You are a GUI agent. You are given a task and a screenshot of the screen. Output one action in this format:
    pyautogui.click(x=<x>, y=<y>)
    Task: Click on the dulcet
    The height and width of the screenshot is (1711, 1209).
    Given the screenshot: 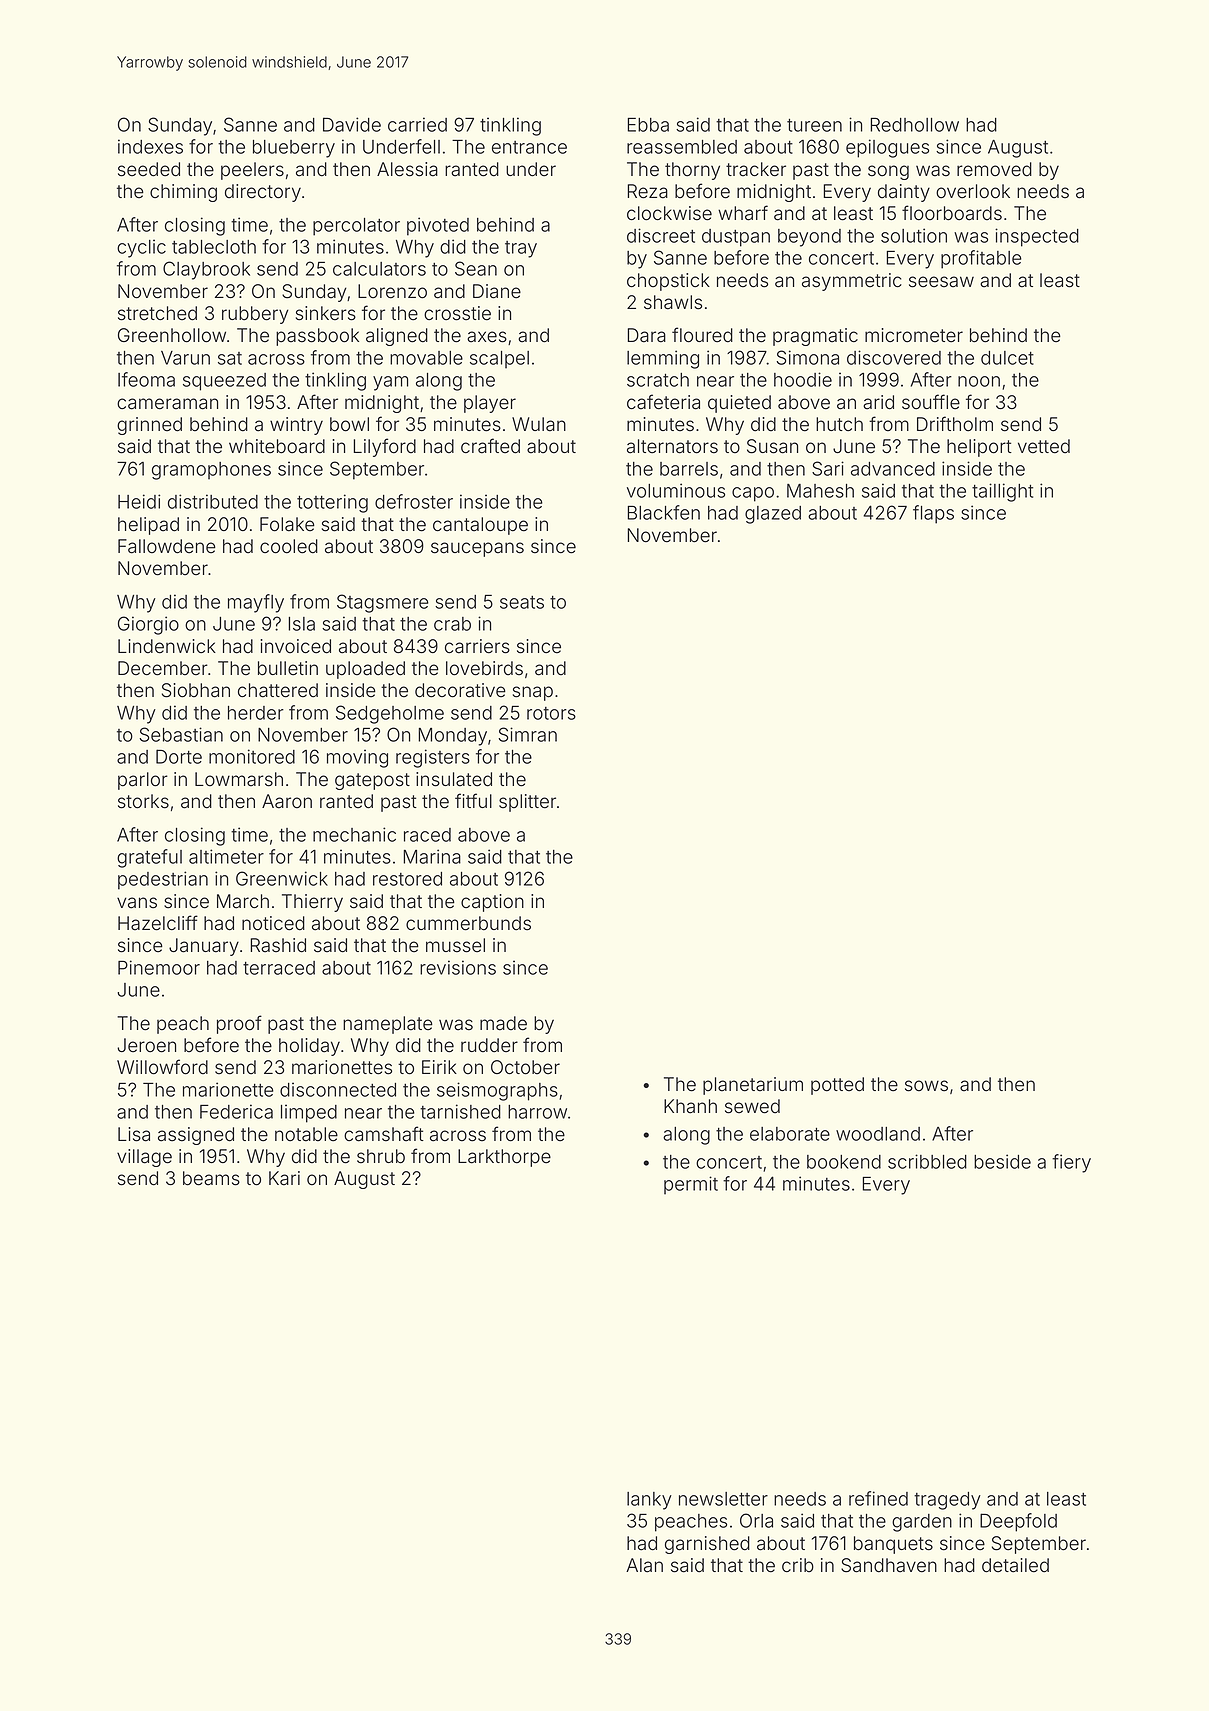 What is the action you would take?
    pyautogui.click(x=1007, y=358)
